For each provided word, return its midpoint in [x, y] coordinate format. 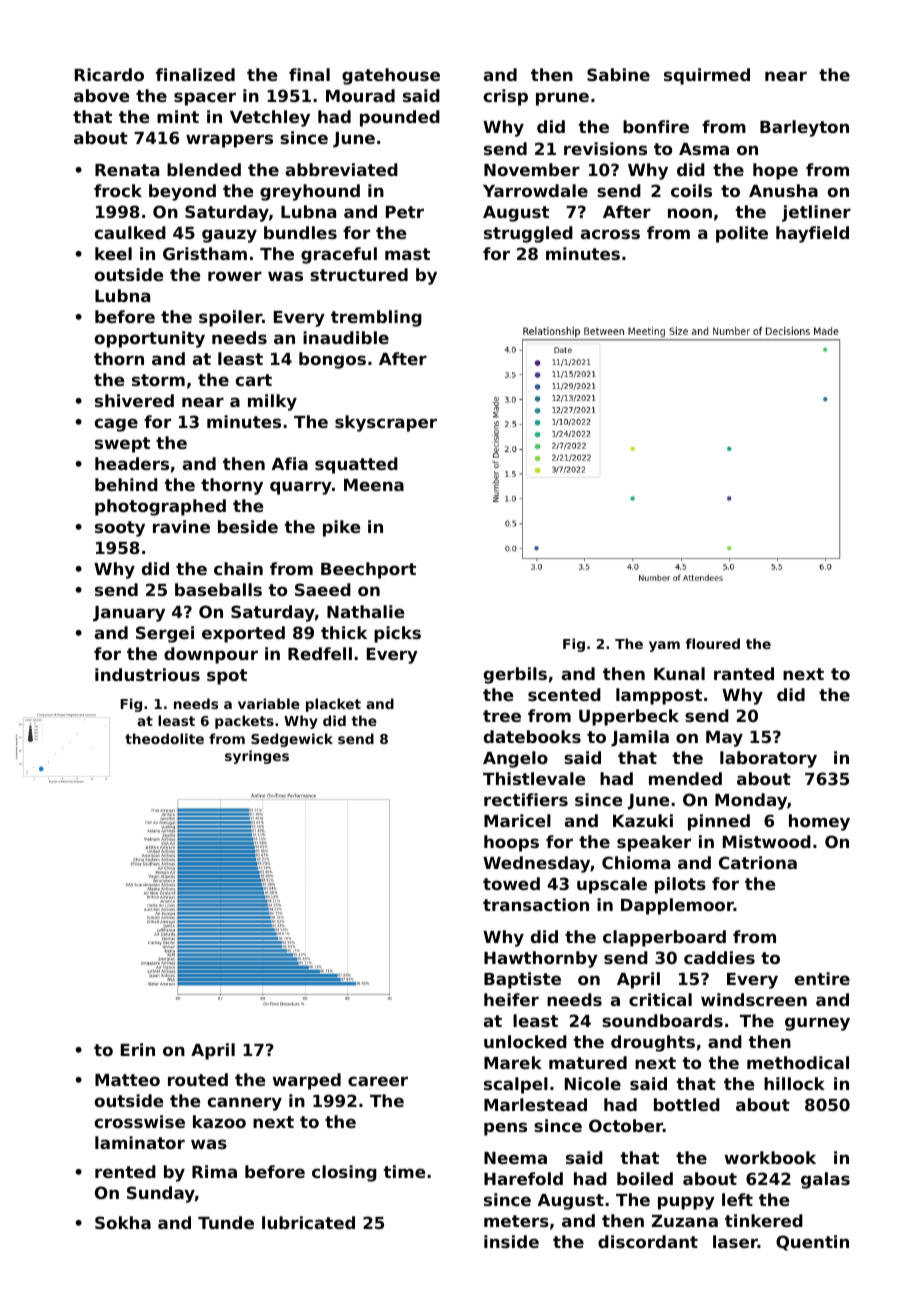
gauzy [229, 236]
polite [742, 234]
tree [502, 716]
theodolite [164, 738]
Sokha [123, 1222]
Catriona [758, 862]
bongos [332, 360]
